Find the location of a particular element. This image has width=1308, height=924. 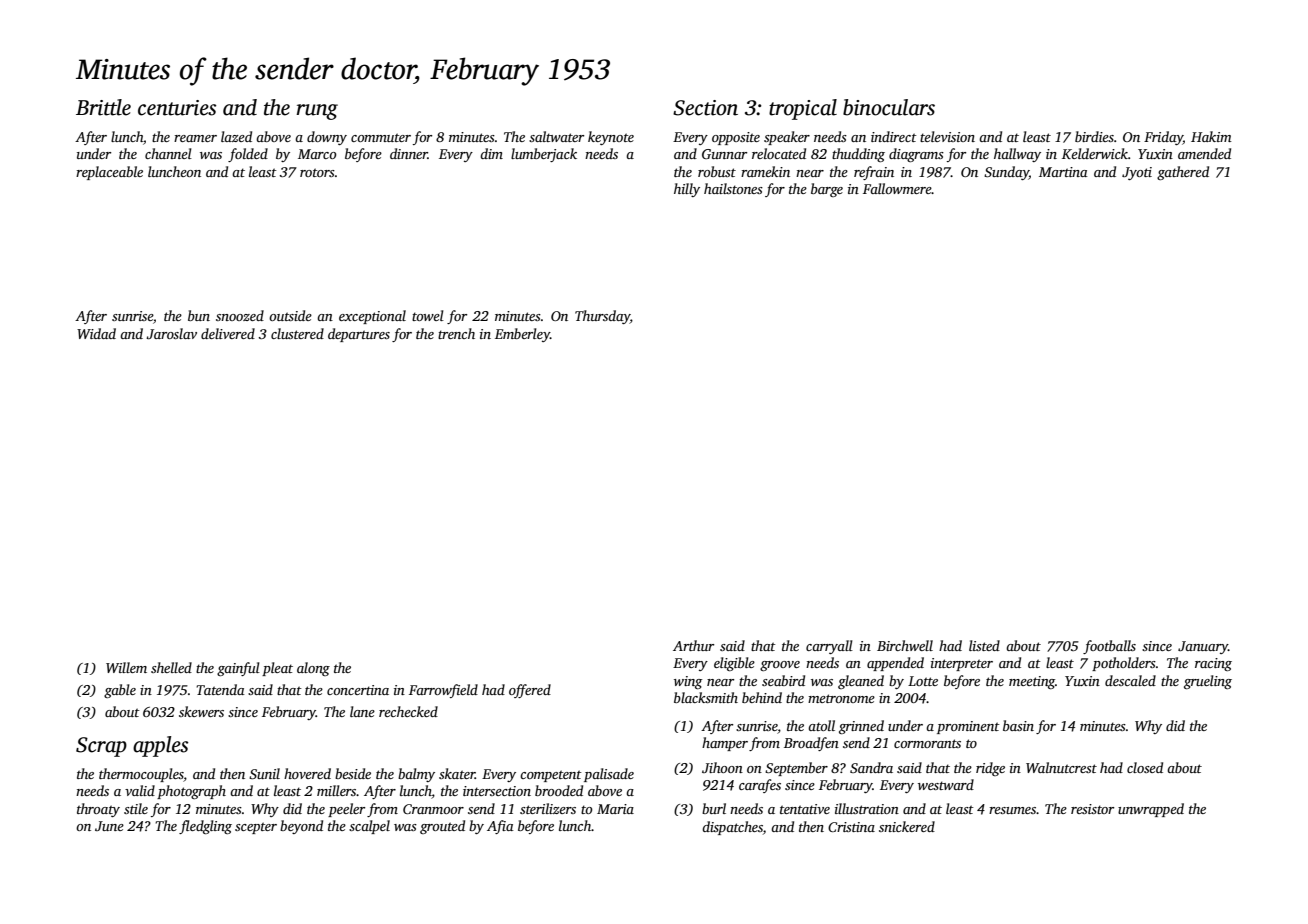

offered is located at coordinates (530, 691).
